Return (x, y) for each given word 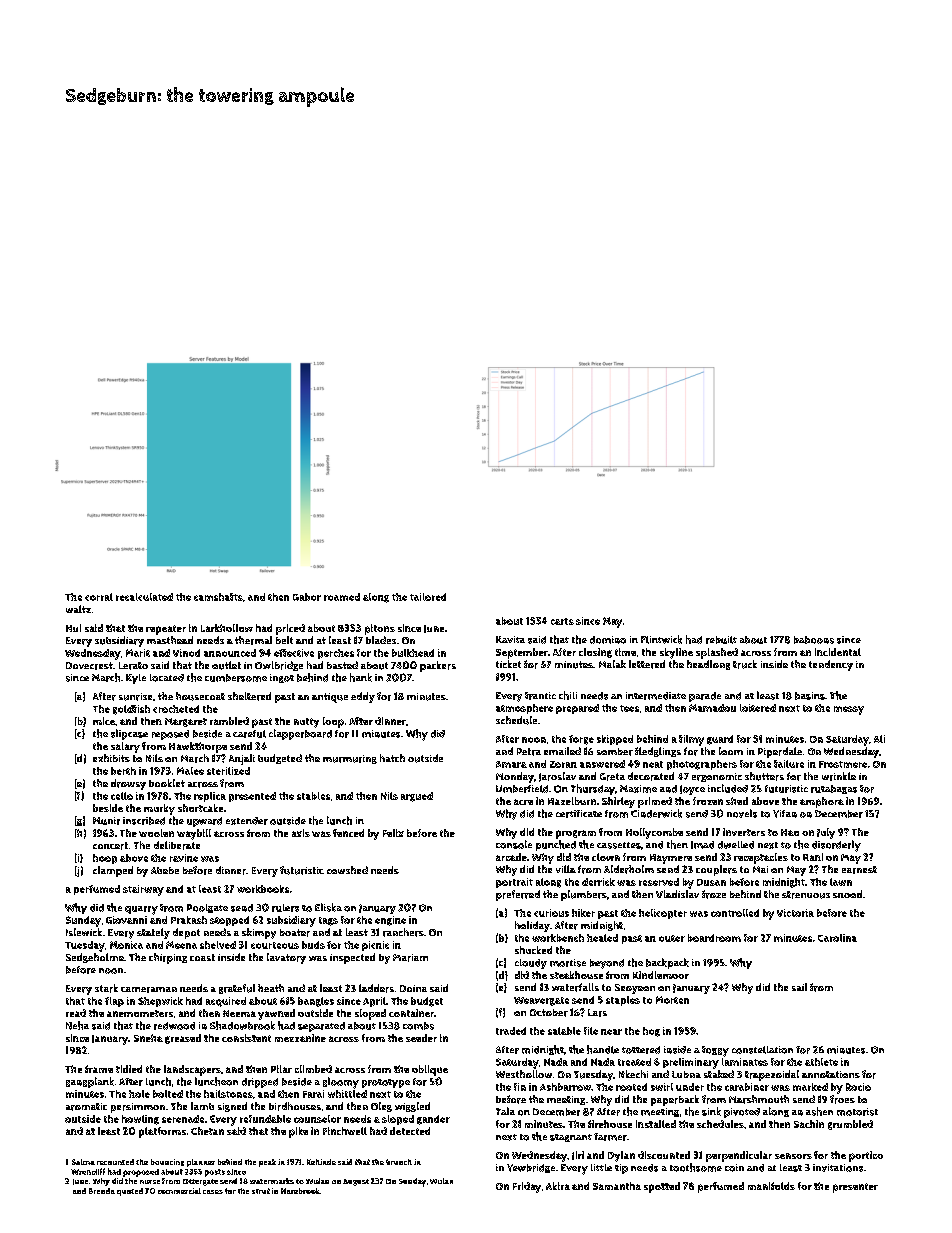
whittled (347, 1094)
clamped (113, 871)
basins (810, 696)
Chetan (207, 1131)
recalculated (144, 597)
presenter (855, 1188)
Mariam (410, 958)
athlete (821, 1062)
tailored (428, 597)
